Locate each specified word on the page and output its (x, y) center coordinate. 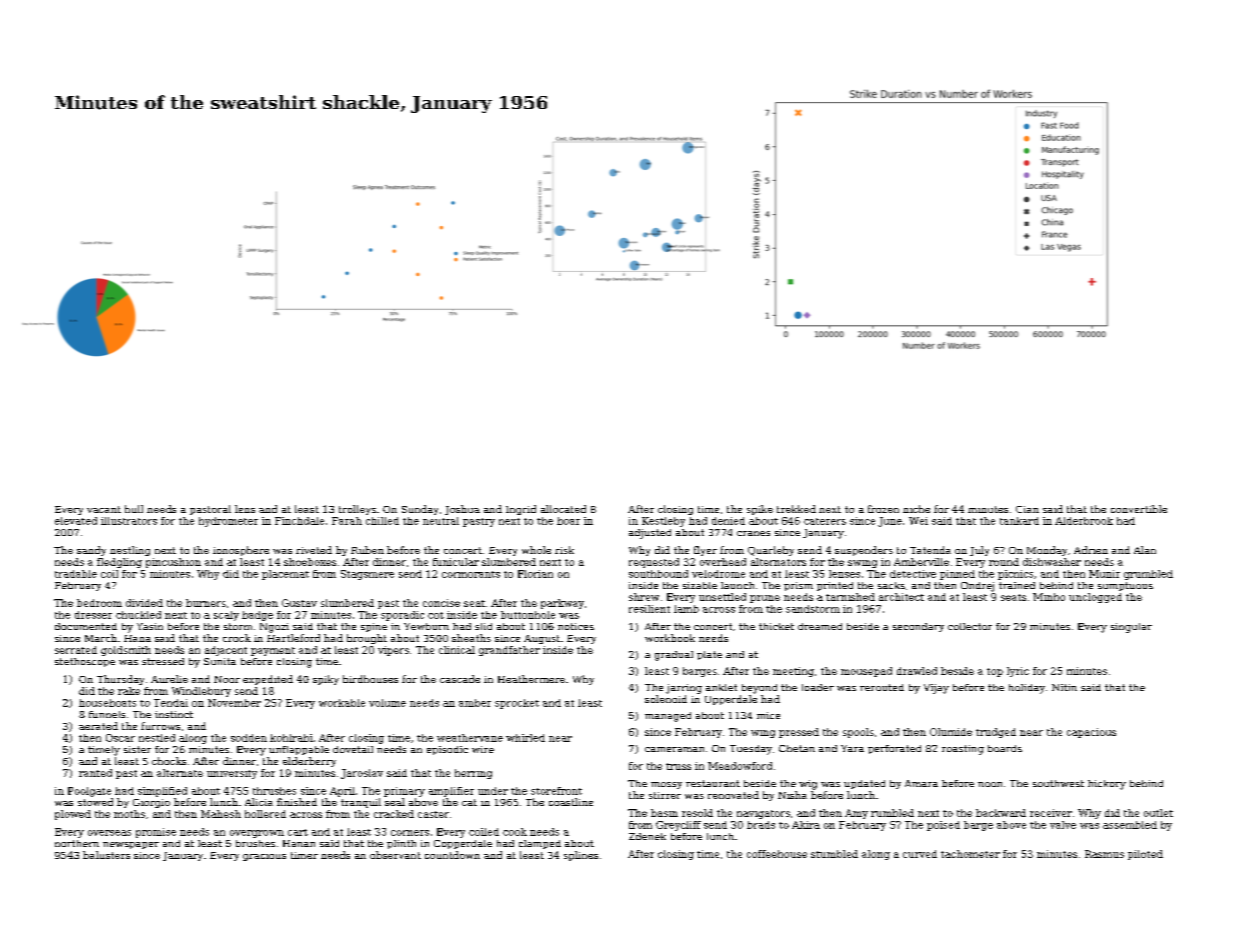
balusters (106, 855)
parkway (562, 604)
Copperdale (463, 844)
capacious (1091, 733)
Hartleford (293, 638)
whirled (525, 738)
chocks (169, 761)
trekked (796, 509)
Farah (347, 521)
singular (1131, 628)
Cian (1027, 509)
